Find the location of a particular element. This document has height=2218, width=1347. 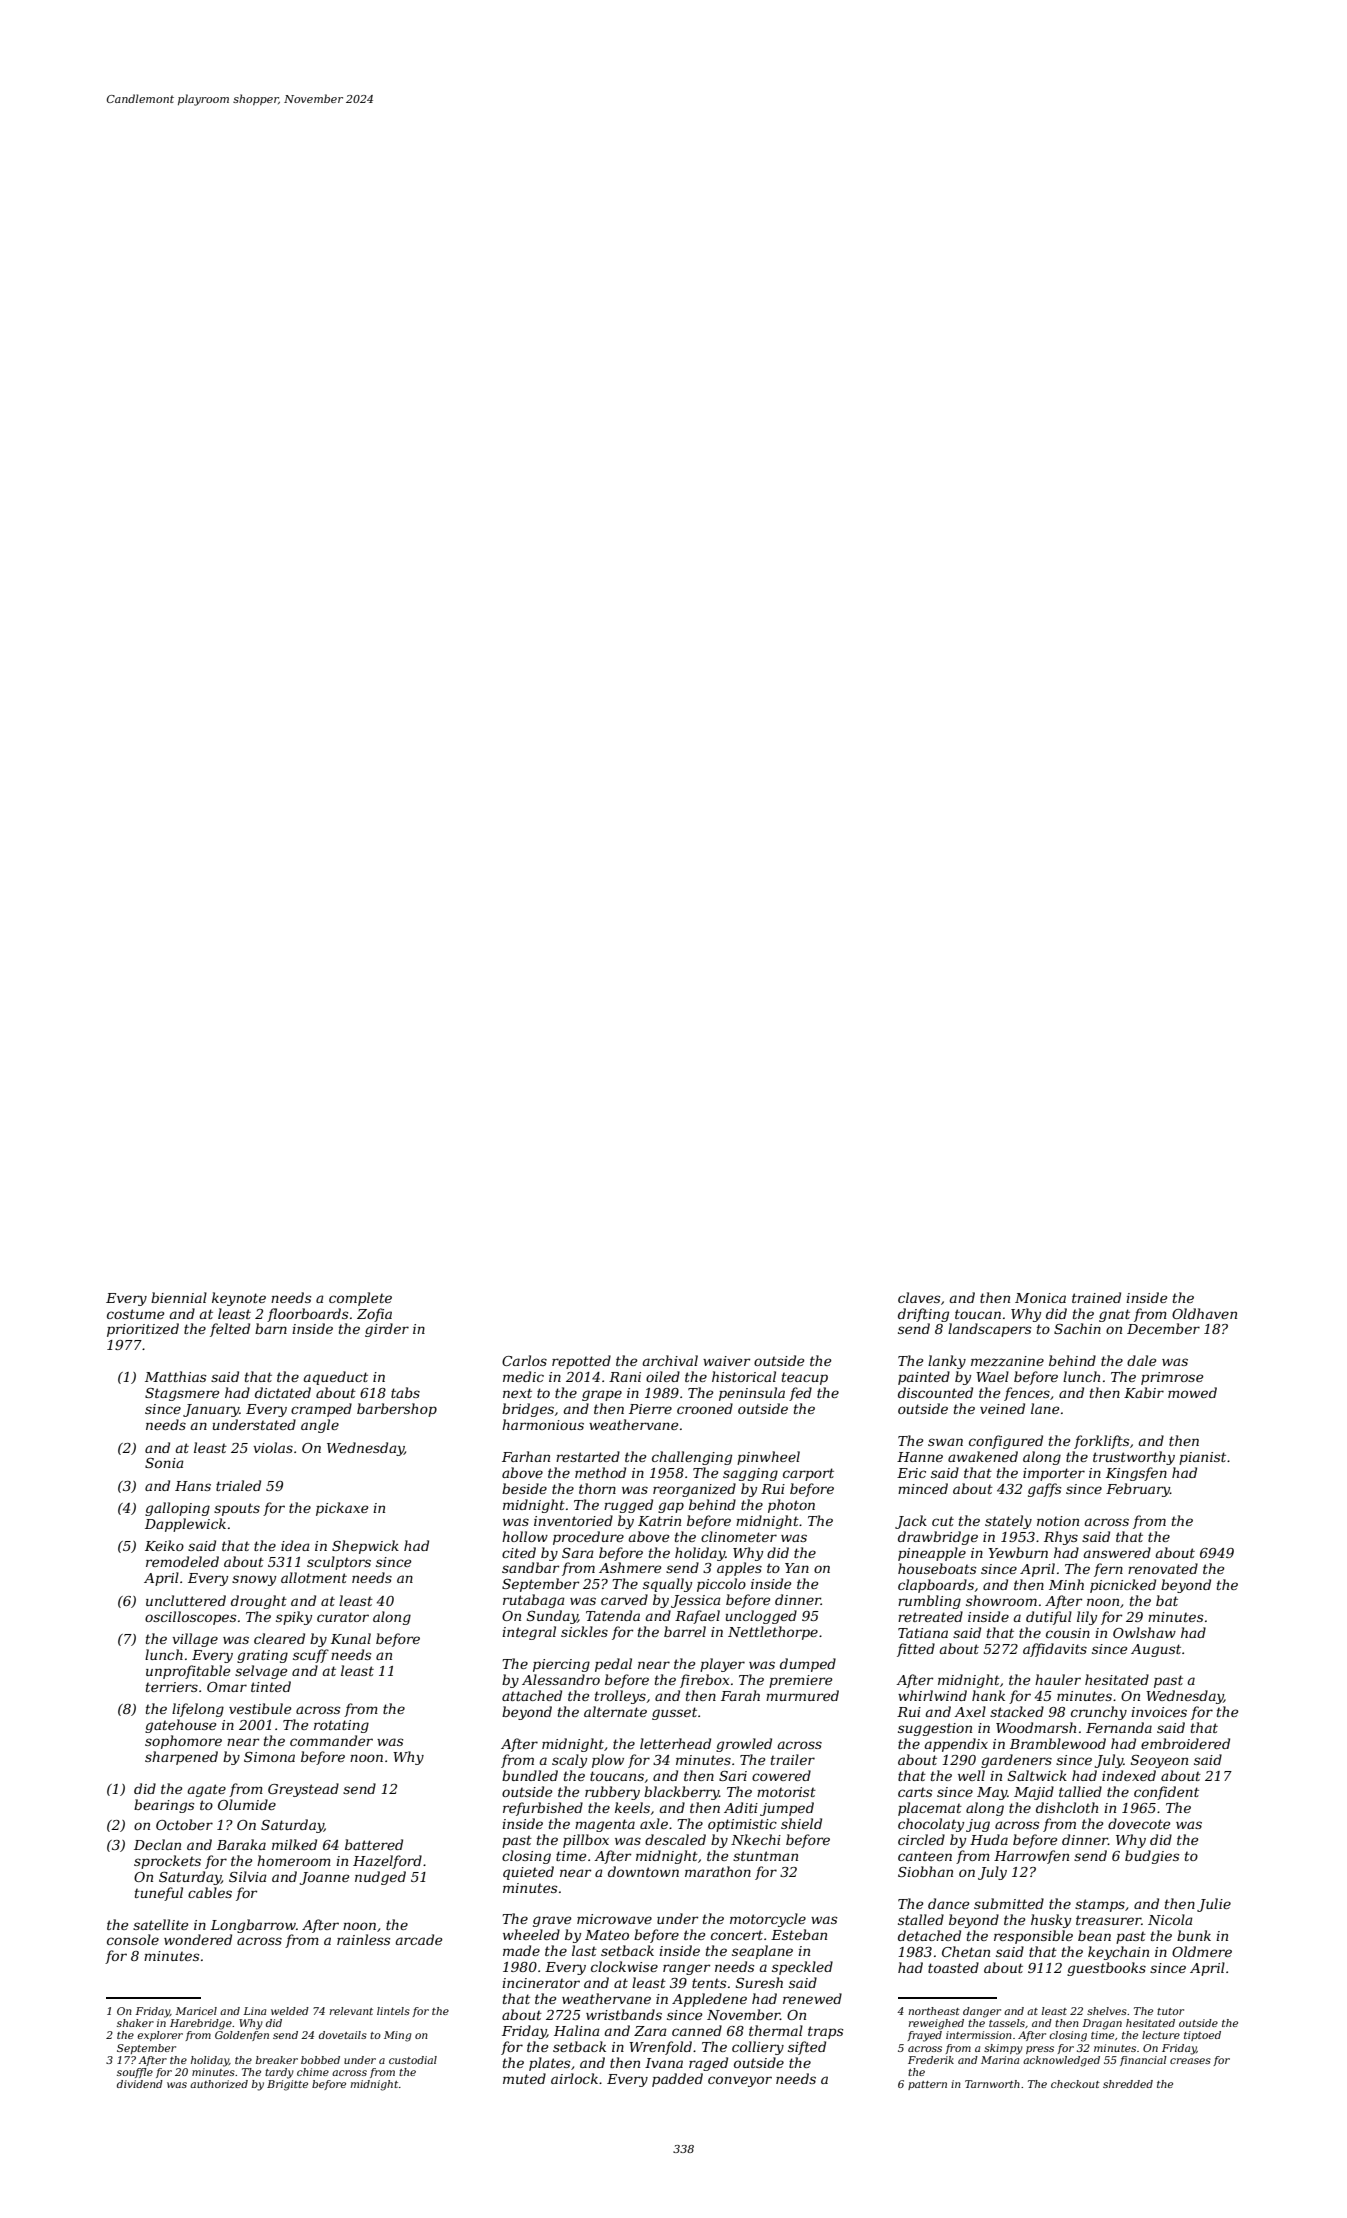

complete is located at coordinates (360, 1299).
